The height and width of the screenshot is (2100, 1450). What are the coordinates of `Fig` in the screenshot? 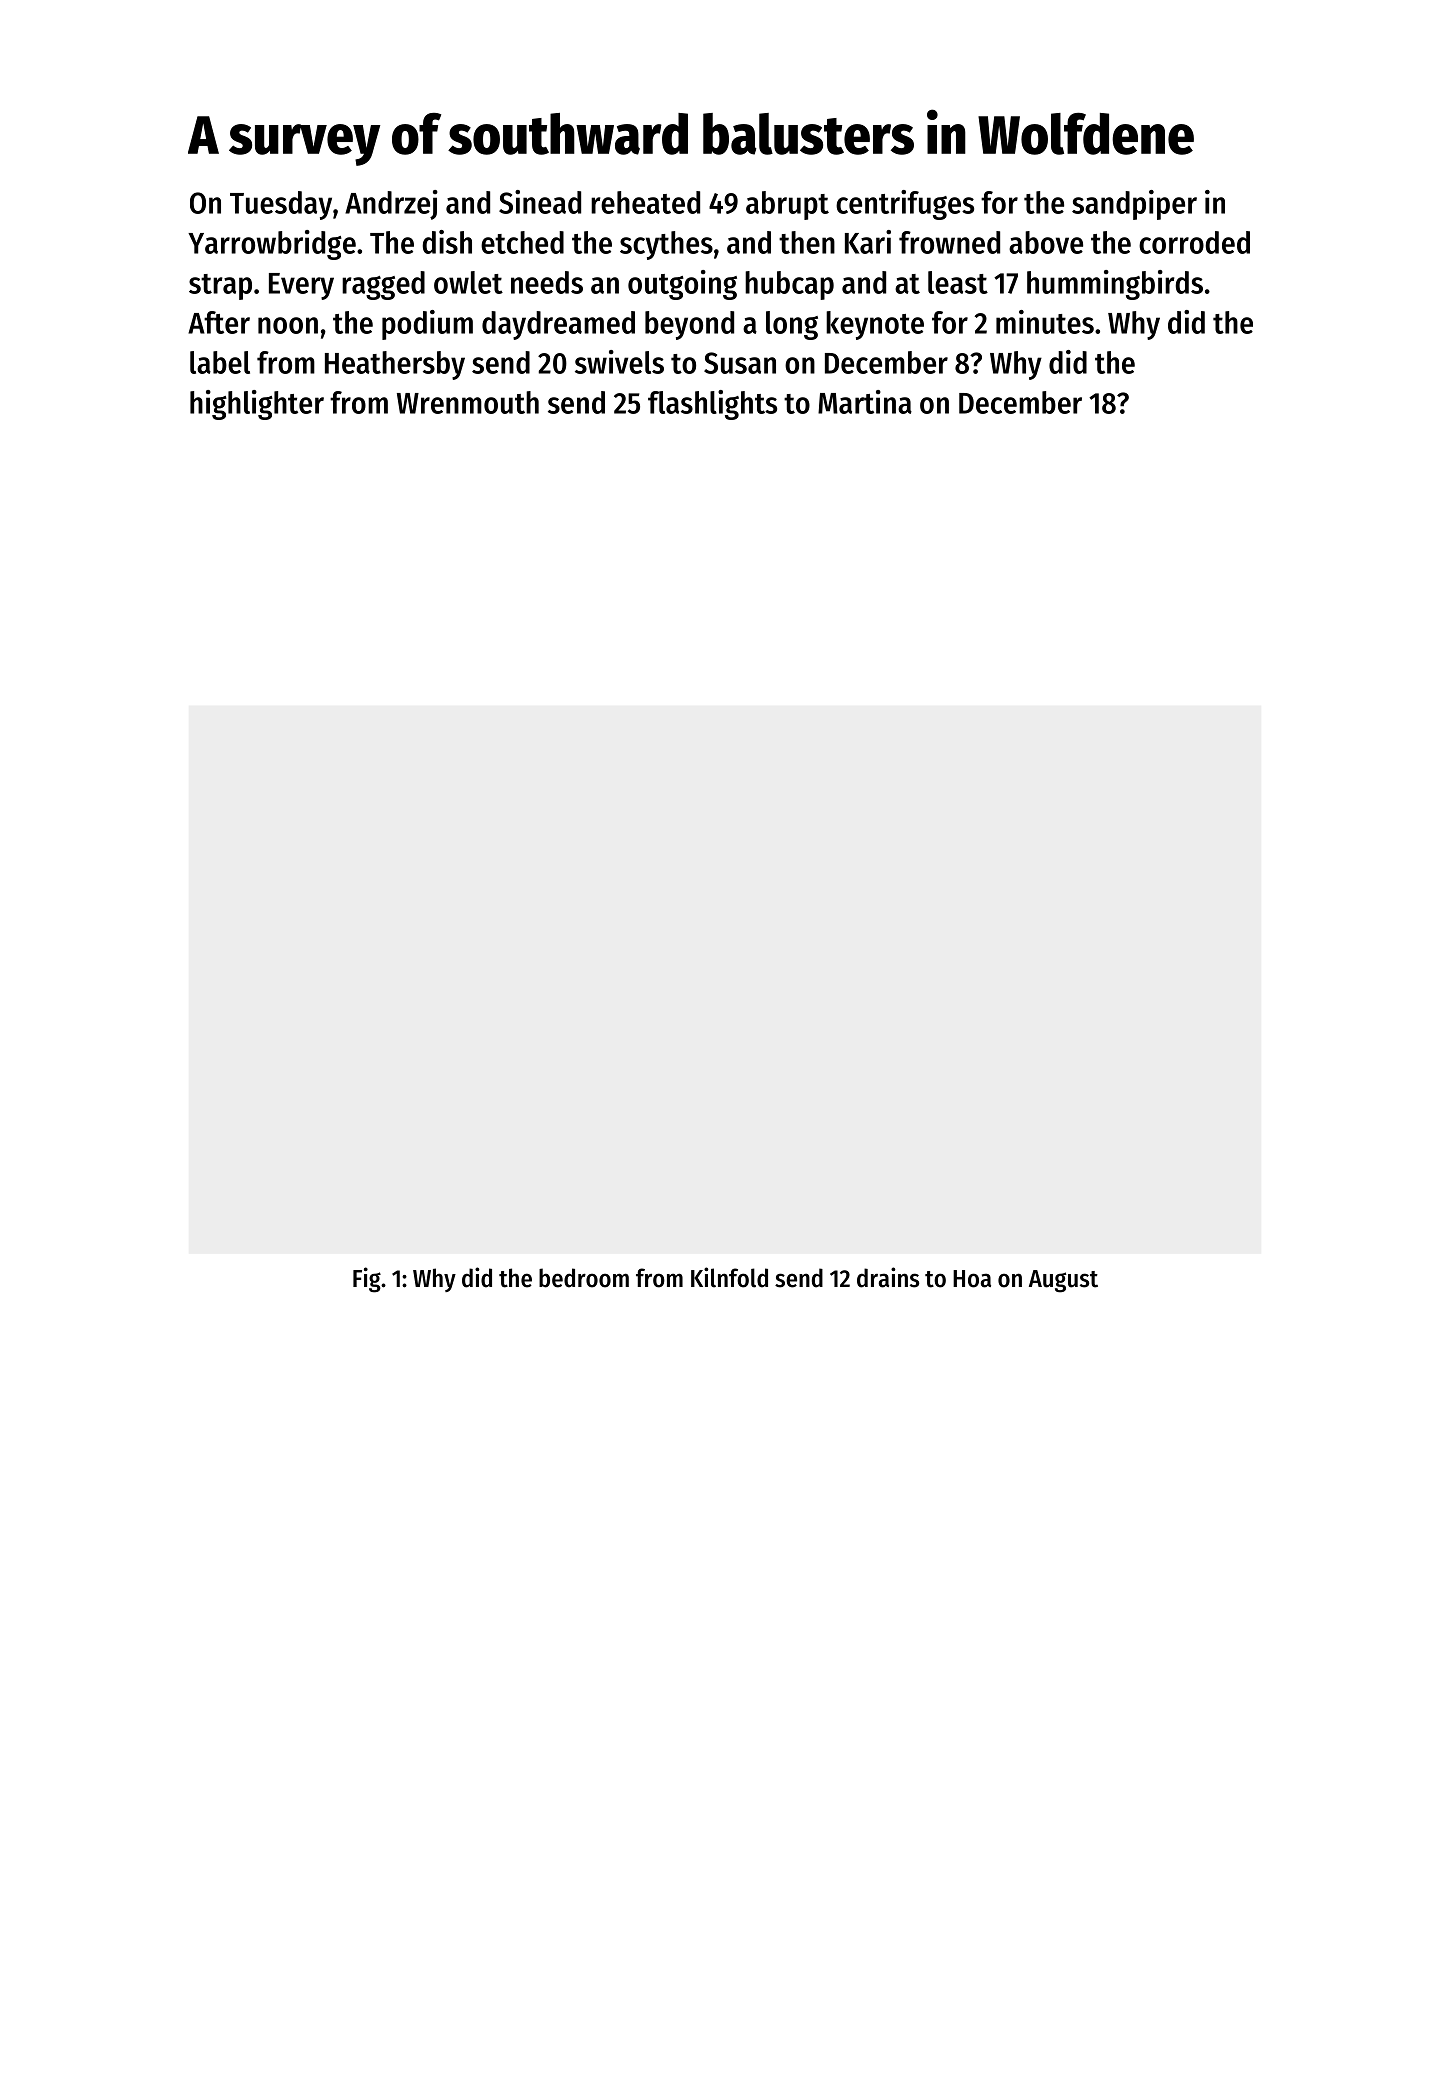 It's located at (367, 1280).
